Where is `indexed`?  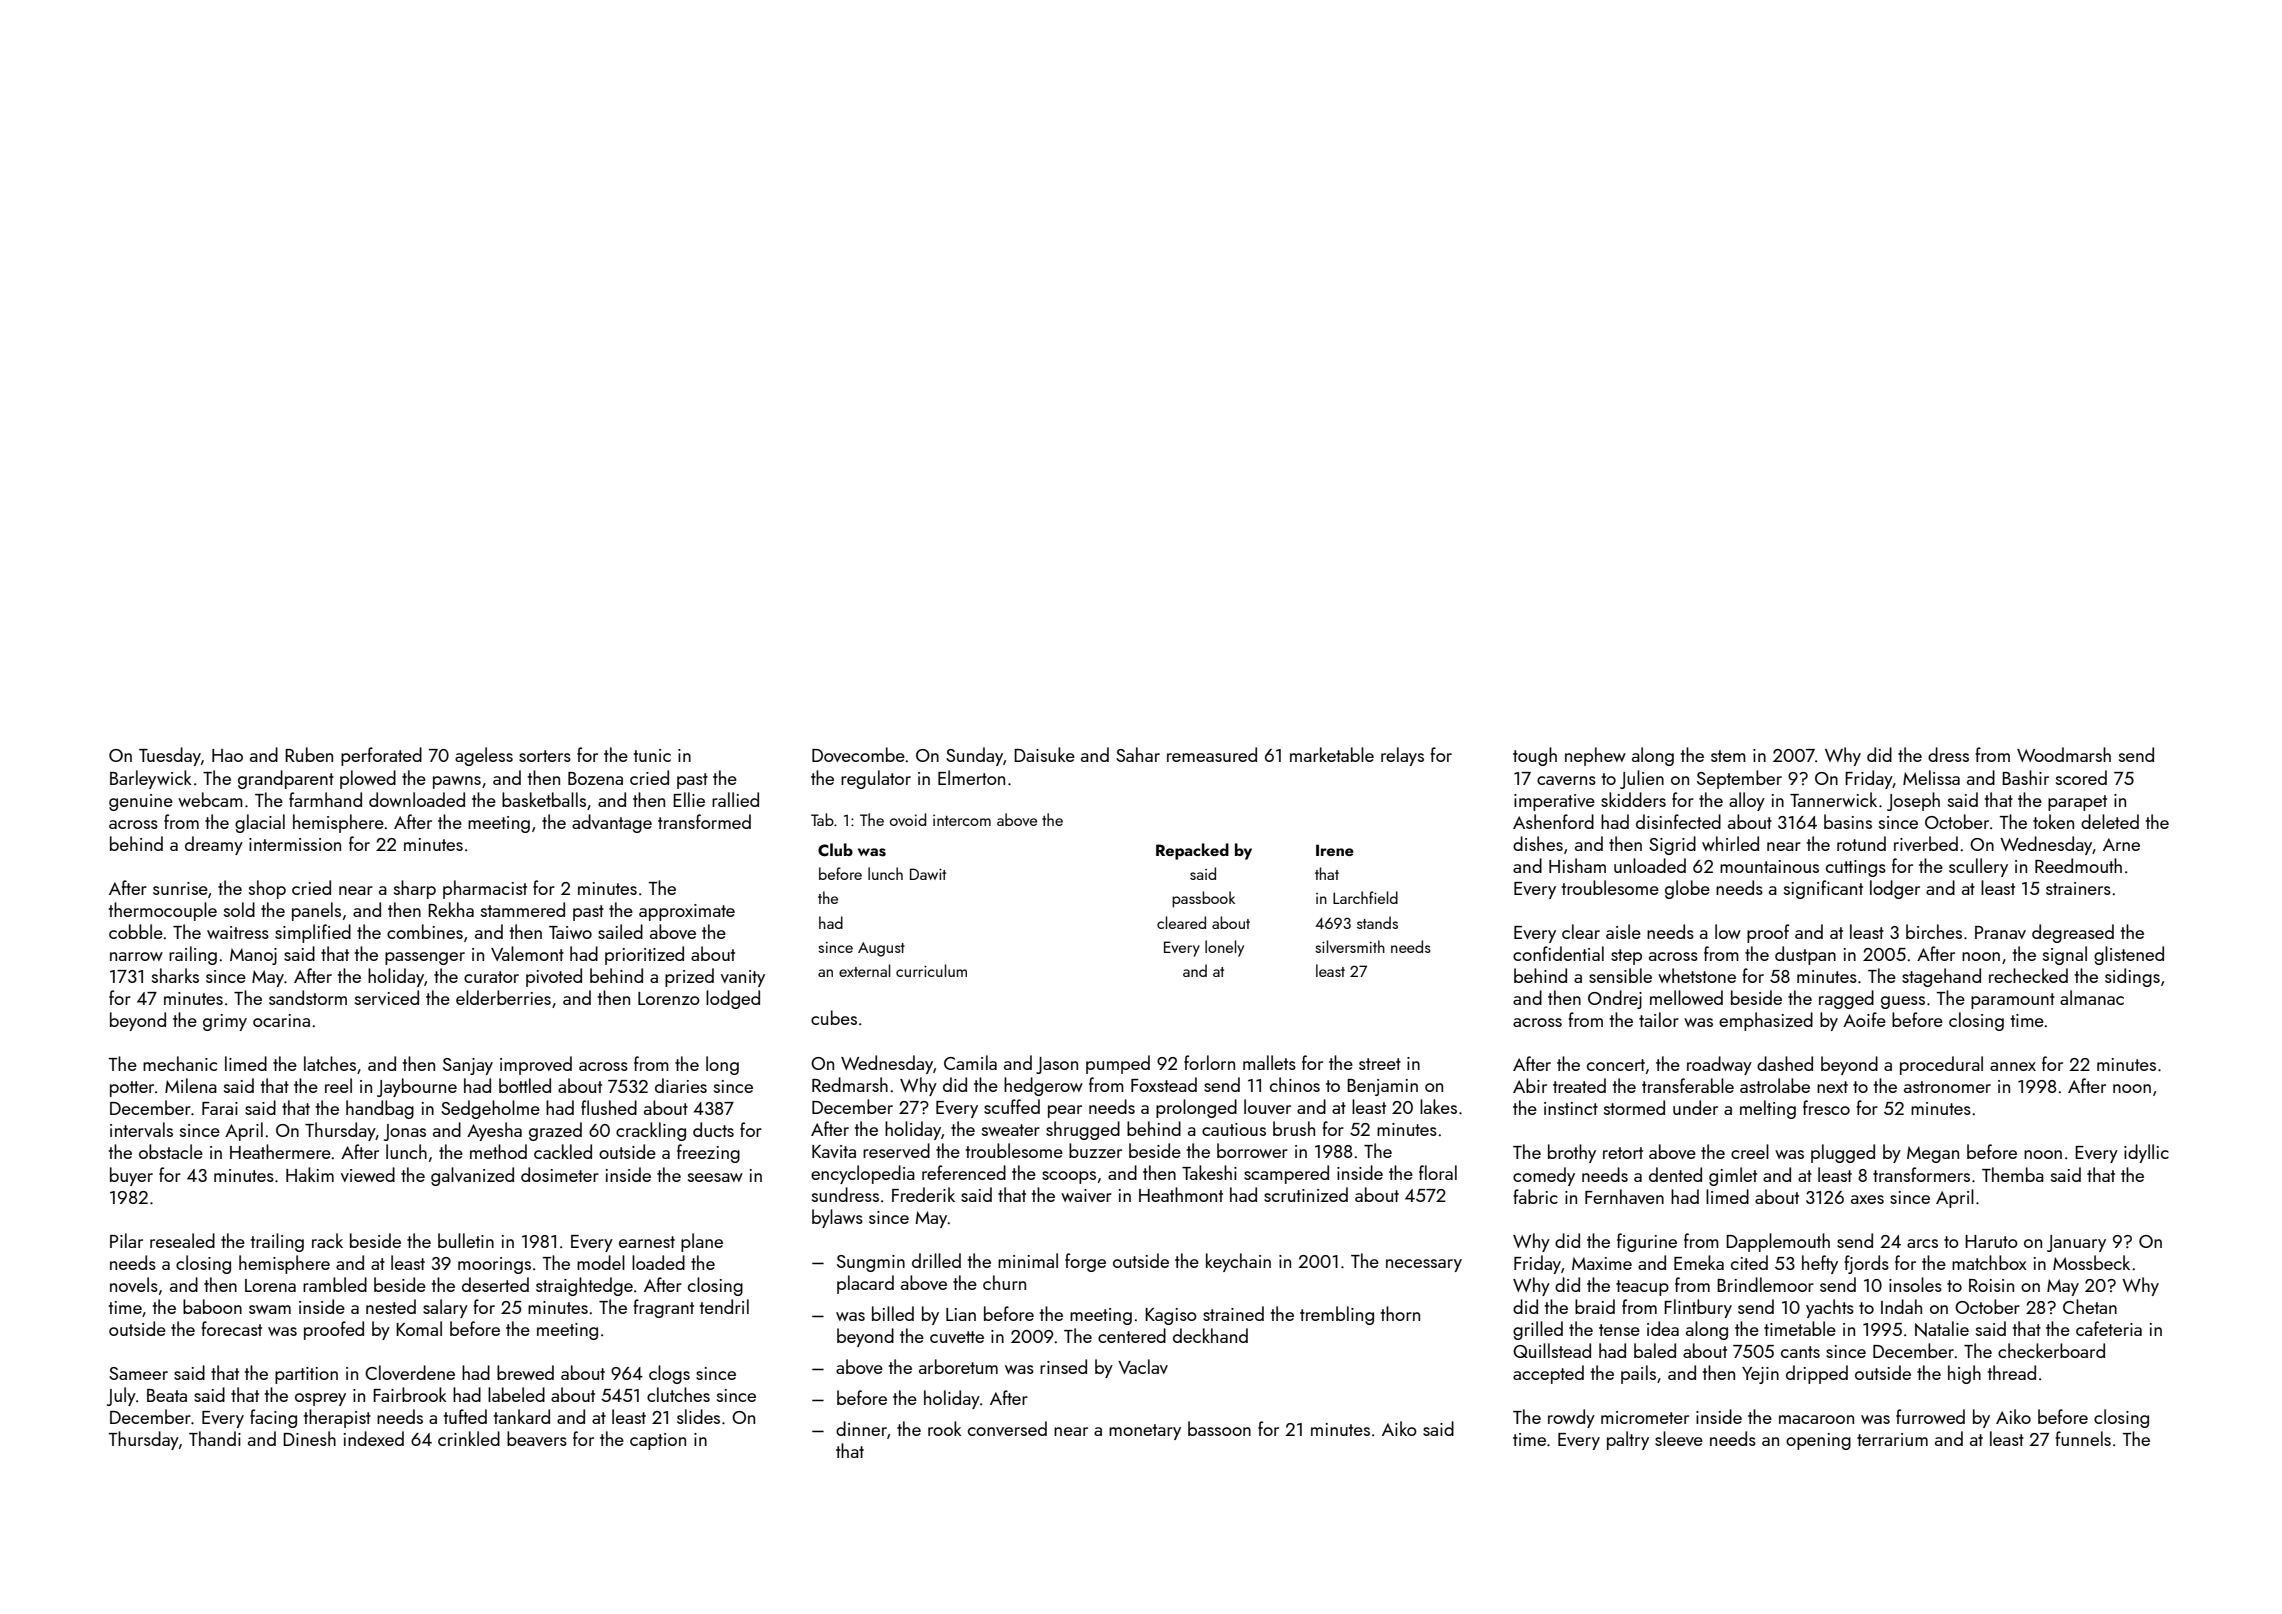
indexed is located at coordinates (374, 1438).
